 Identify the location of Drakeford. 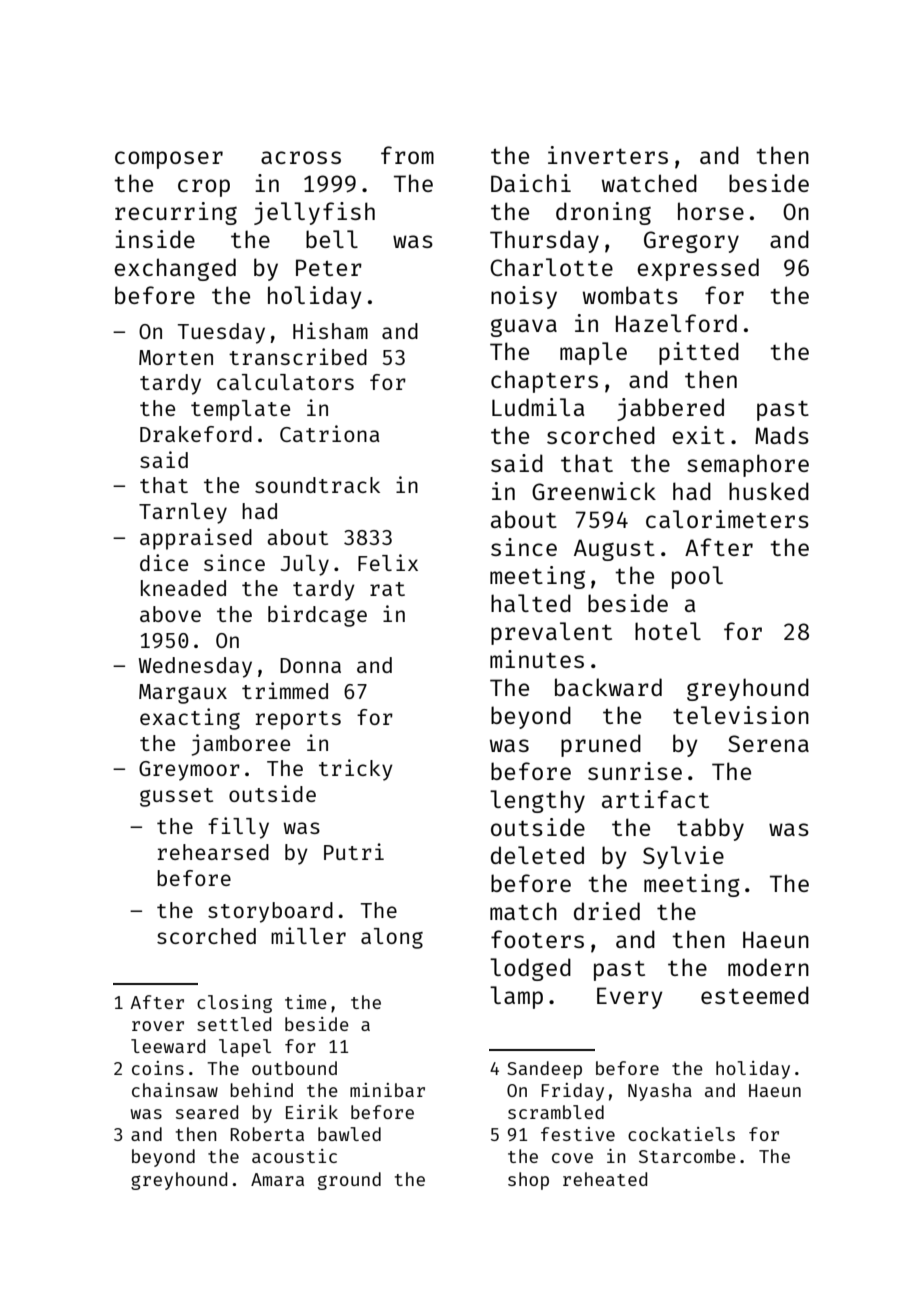
(196, 434).
